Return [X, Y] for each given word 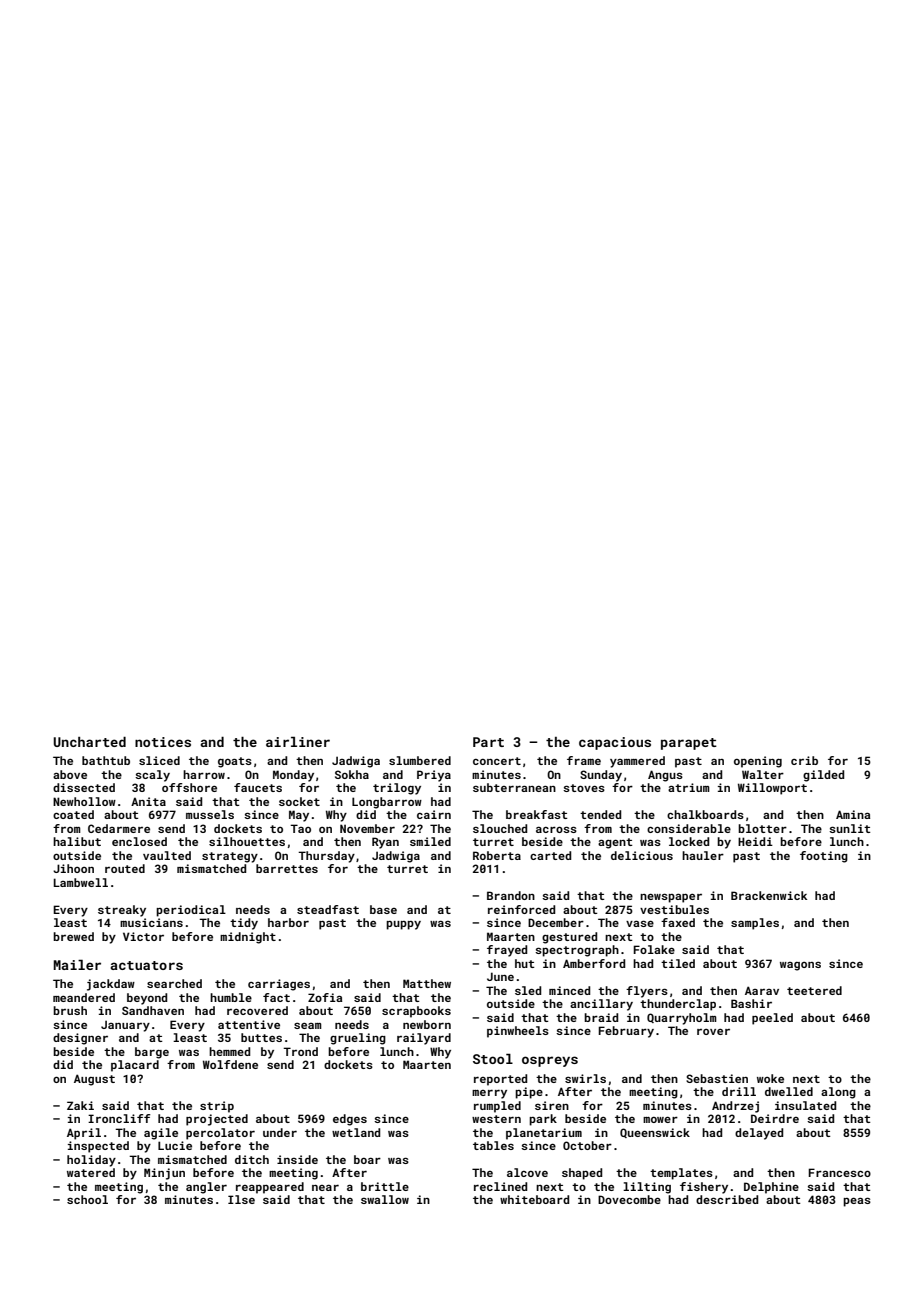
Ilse [241, 1199]
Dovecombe [629, 1199]
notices [163, 742]
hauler [703, 855]
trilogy [397, 789]
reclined [500, 1186]
